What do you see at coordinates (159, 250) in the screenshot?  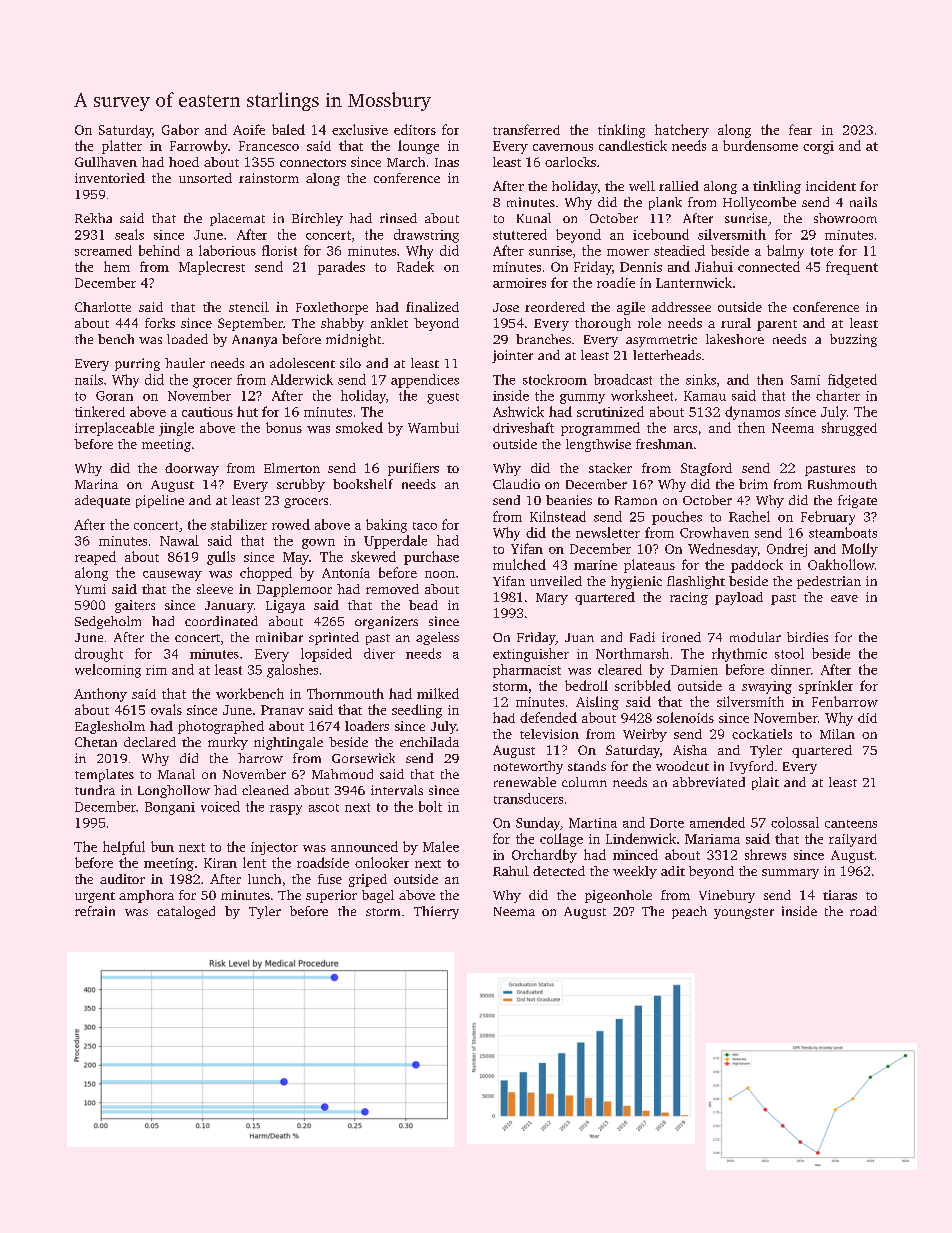 I see `behind` at bounding box center [159, 250].
